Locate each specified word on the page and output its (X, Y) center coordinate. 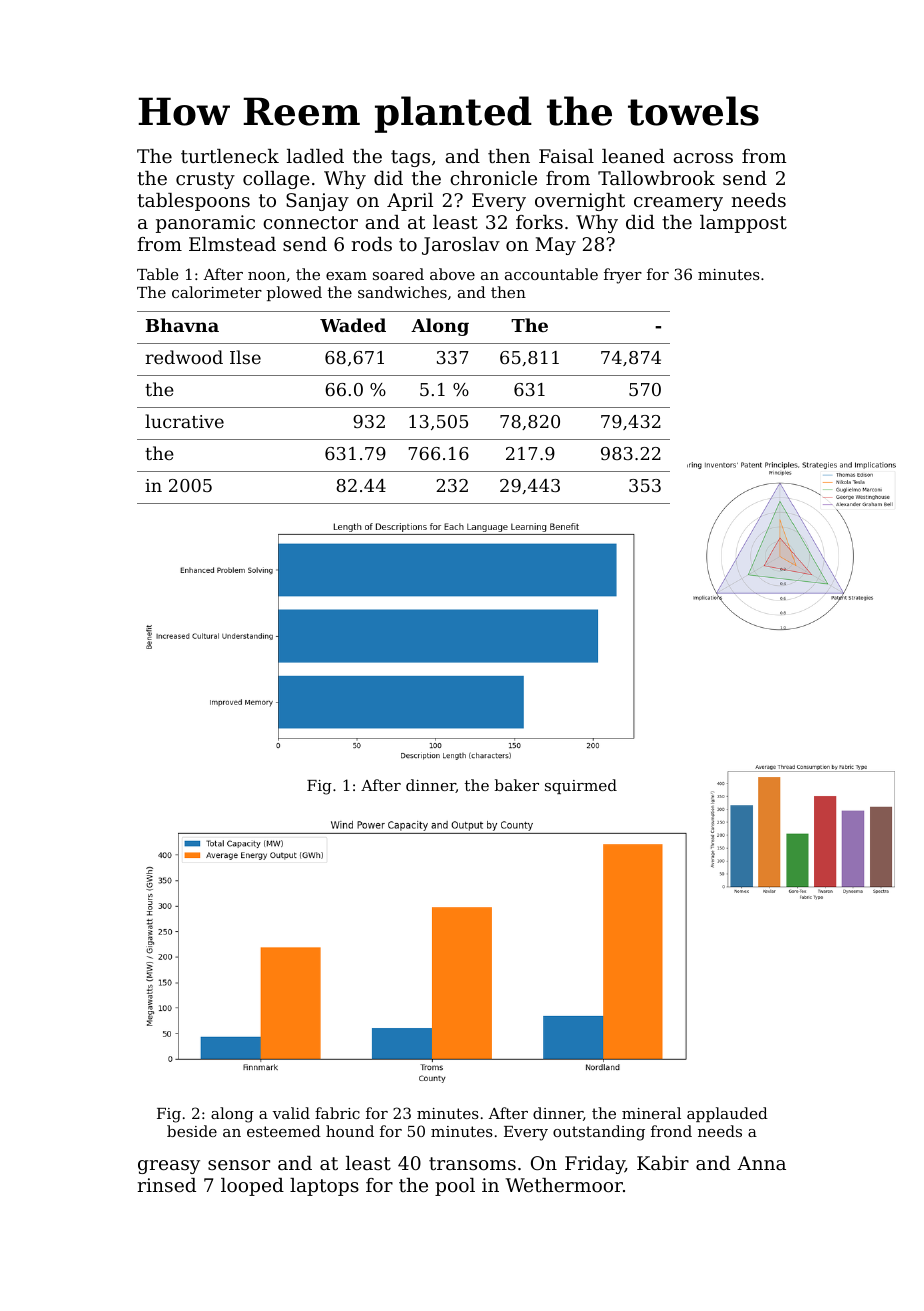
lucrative (184, 421)
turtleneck (230, 156)
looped (252, 1187)
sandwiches (402, 292)
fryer (623, 276)
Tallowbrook (656, 178)
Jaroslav (461, 246)
